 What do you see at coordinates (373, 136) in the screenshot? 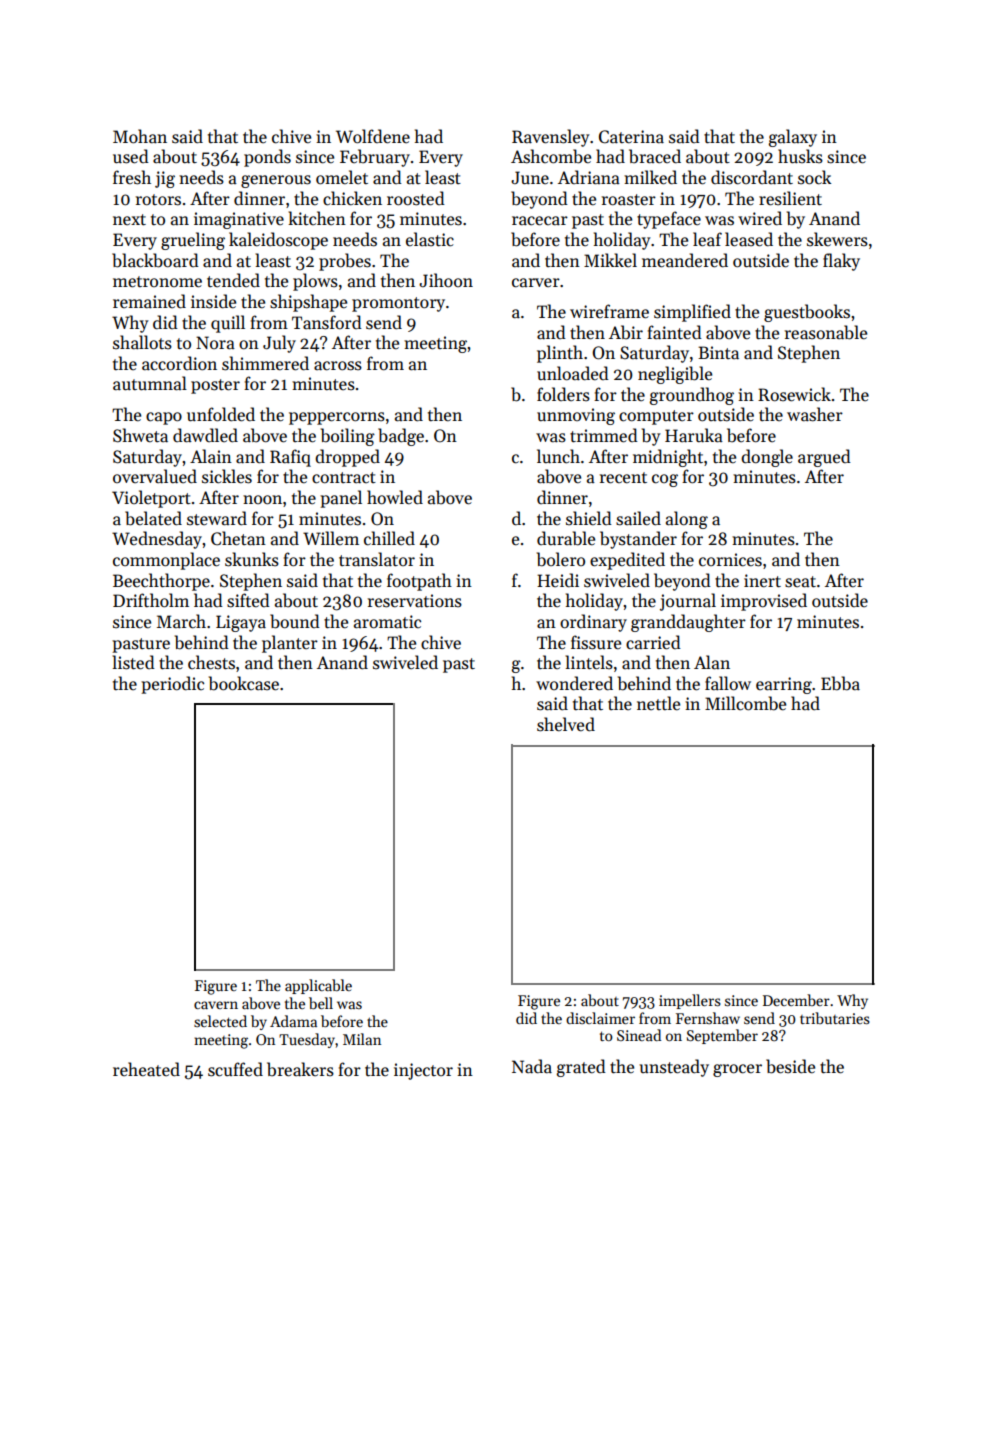
I see `Wolfdene` at bounding box center [373, 136].
